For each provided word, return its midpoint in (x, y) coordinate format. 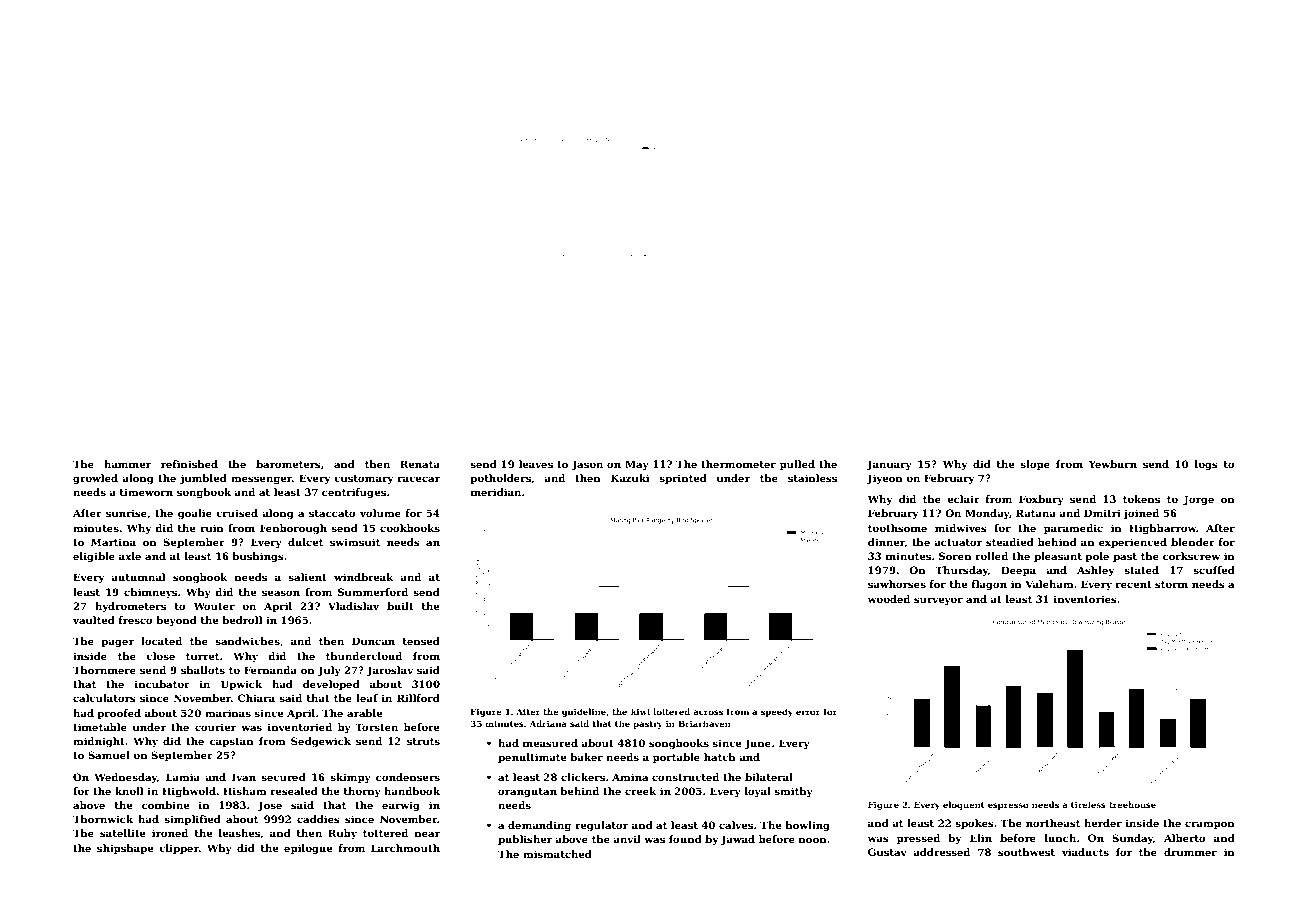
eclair (963, 499)
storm (1171, 584)
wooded (889, 599)
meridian (496, 492)
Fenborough (293, 529)
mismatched (557, 854)
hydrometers (130, 607)
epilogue (308, 849)
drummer (1190, 852)
